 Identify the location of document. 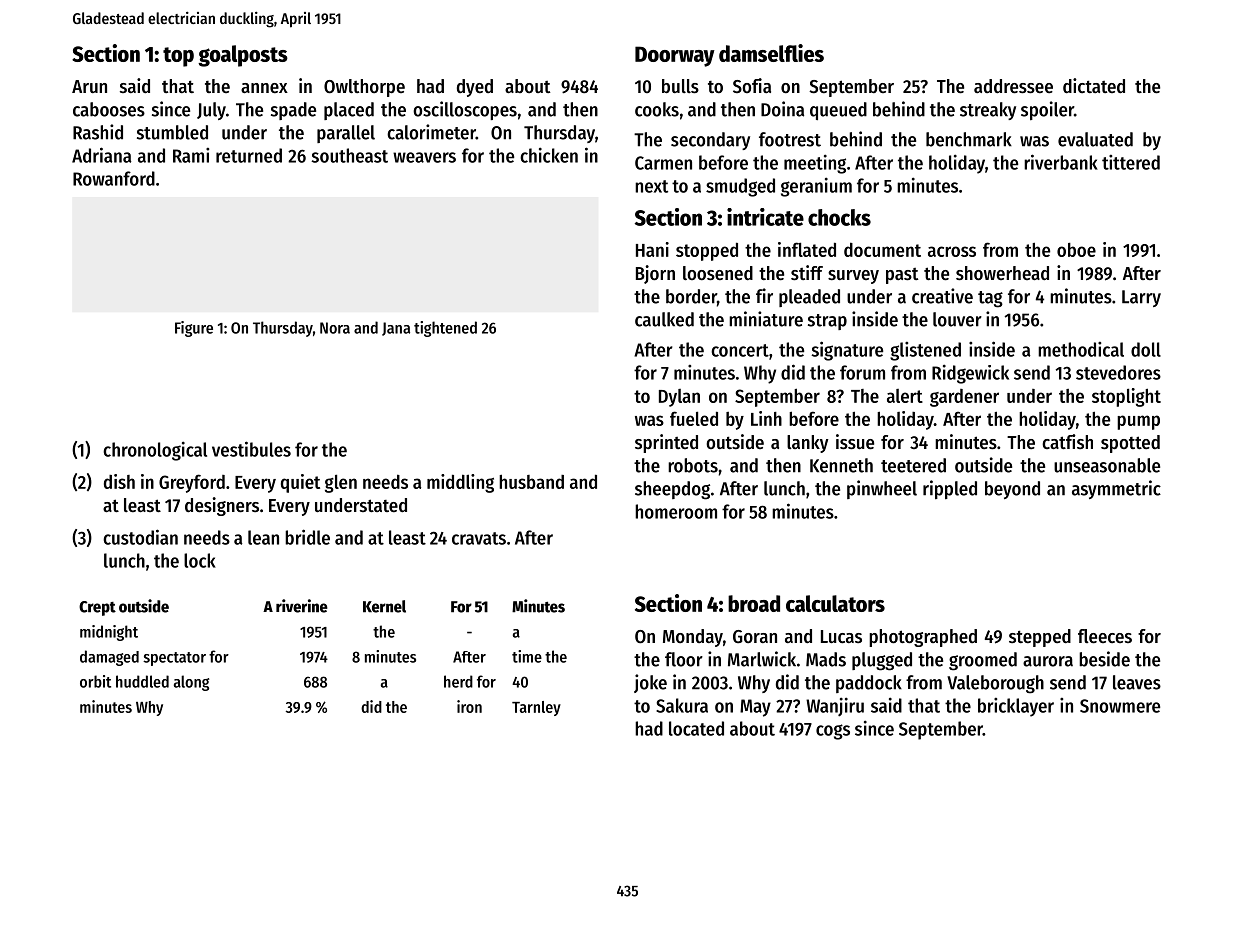
(882, 249).
